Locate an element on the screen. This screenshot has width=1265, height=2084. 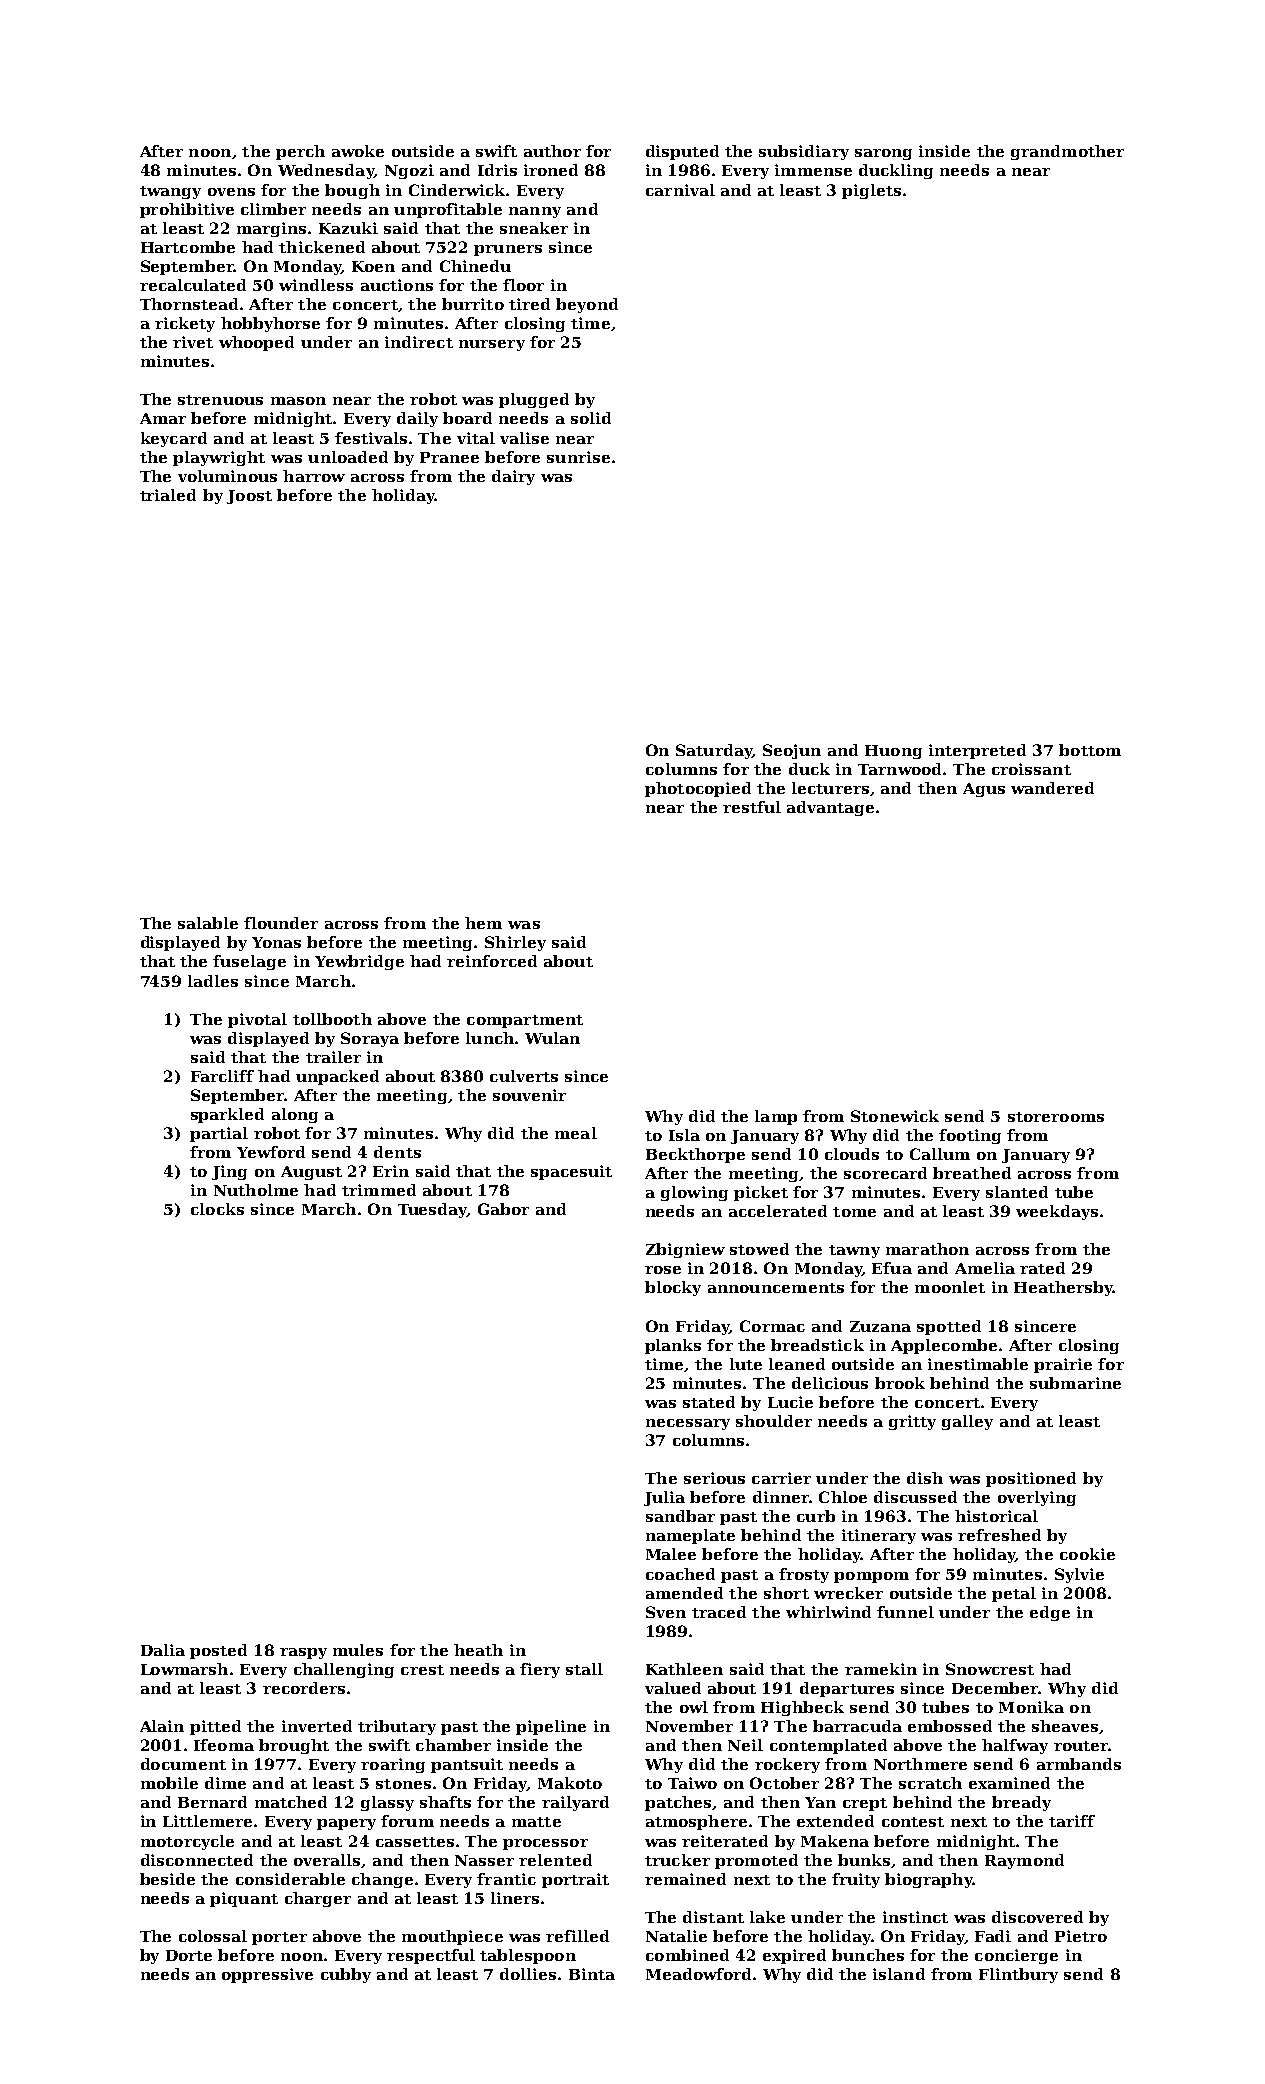
lute is located at coordinates (746, 1364).
